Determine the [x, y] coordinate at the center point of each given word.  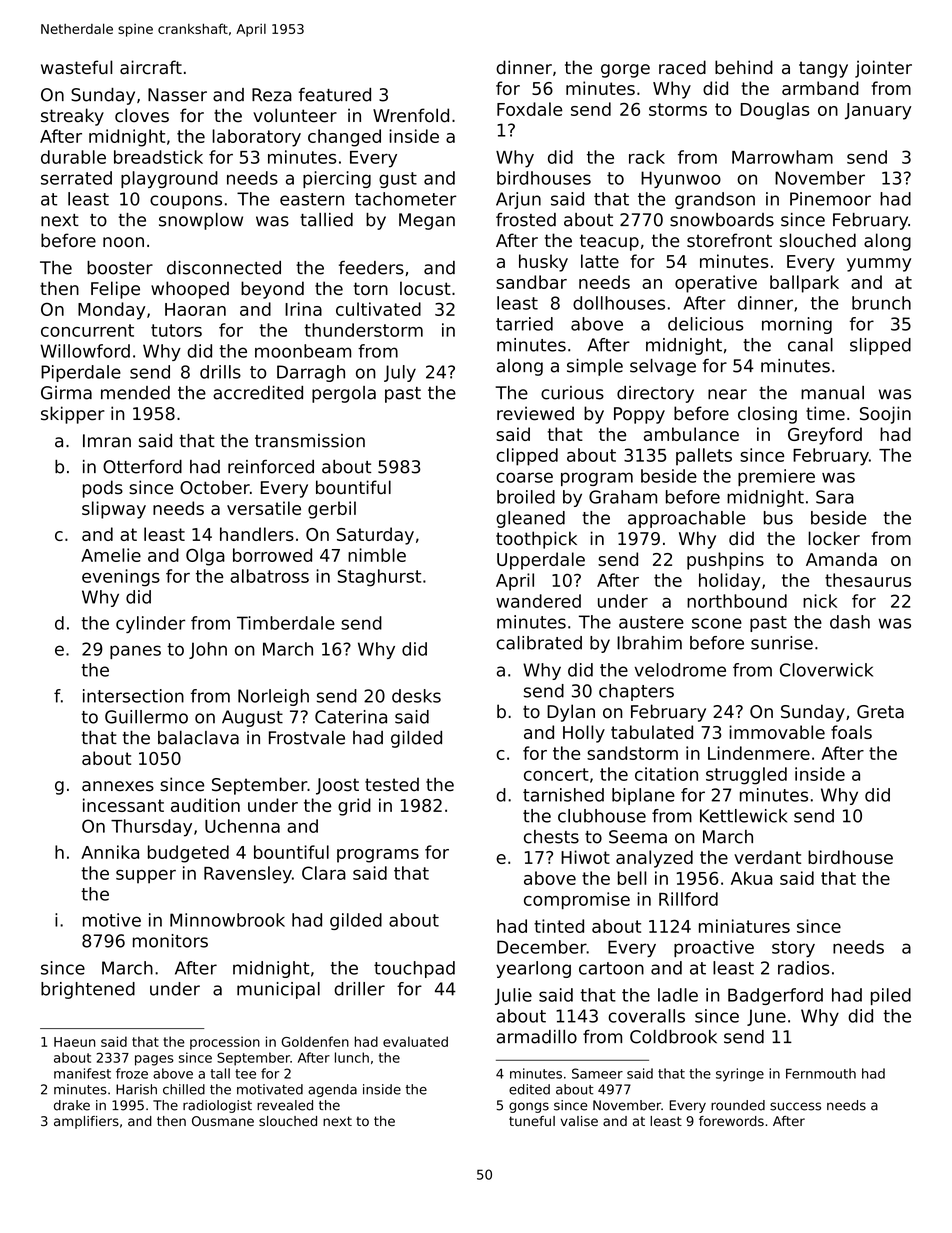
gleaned [530, 519]
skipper [73, 415]
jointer [883, 69]
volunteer [295, 115]
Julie [513, 996]
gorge [625, 71]
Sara [835, 497]
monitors [170, 941]
